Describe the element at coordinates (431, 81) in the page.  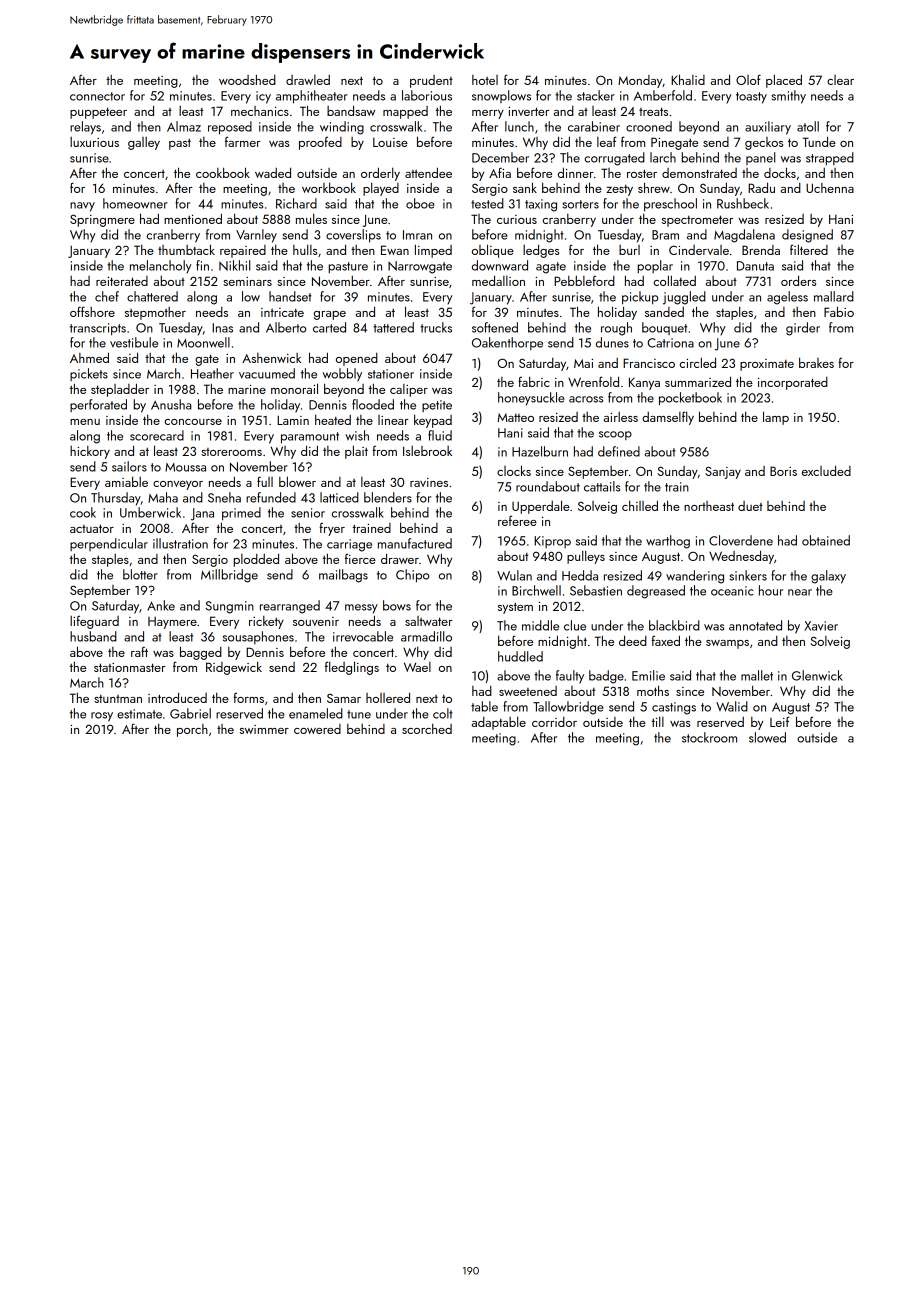
I see `prudent` at that location.
